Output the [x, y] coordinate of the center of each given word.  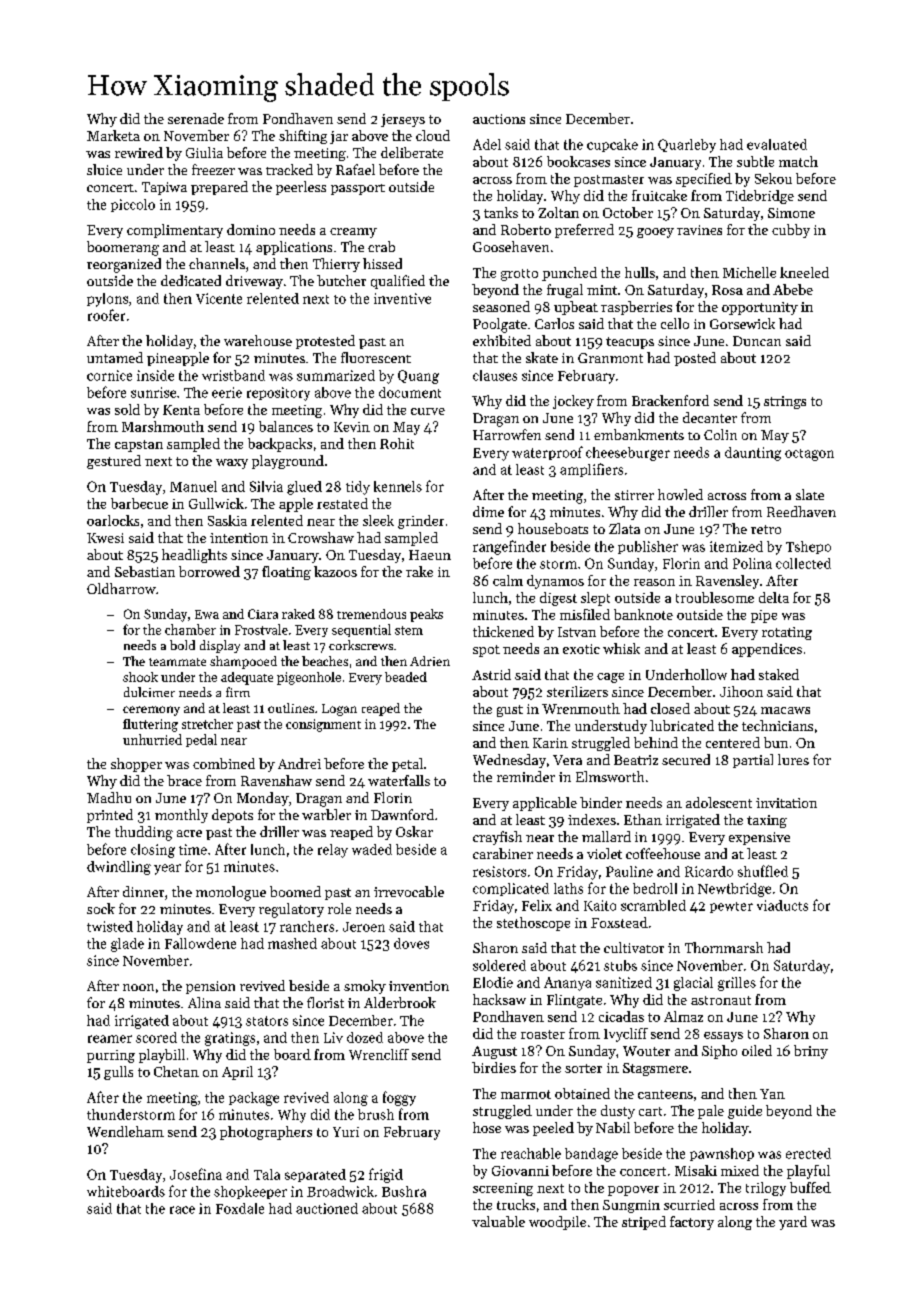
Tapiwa [164, 188]
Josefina [196, 1174]
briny [811, 1052]
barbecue [139, 503]
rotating [787, 633]
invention [419, 986]
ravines [699, 230]
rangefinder [509, 547]
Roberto [526, 229]
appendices [767, 650]
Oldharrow [121, 588]
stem [409, 630]
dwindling [119, 868]
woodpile [557, 1223]
